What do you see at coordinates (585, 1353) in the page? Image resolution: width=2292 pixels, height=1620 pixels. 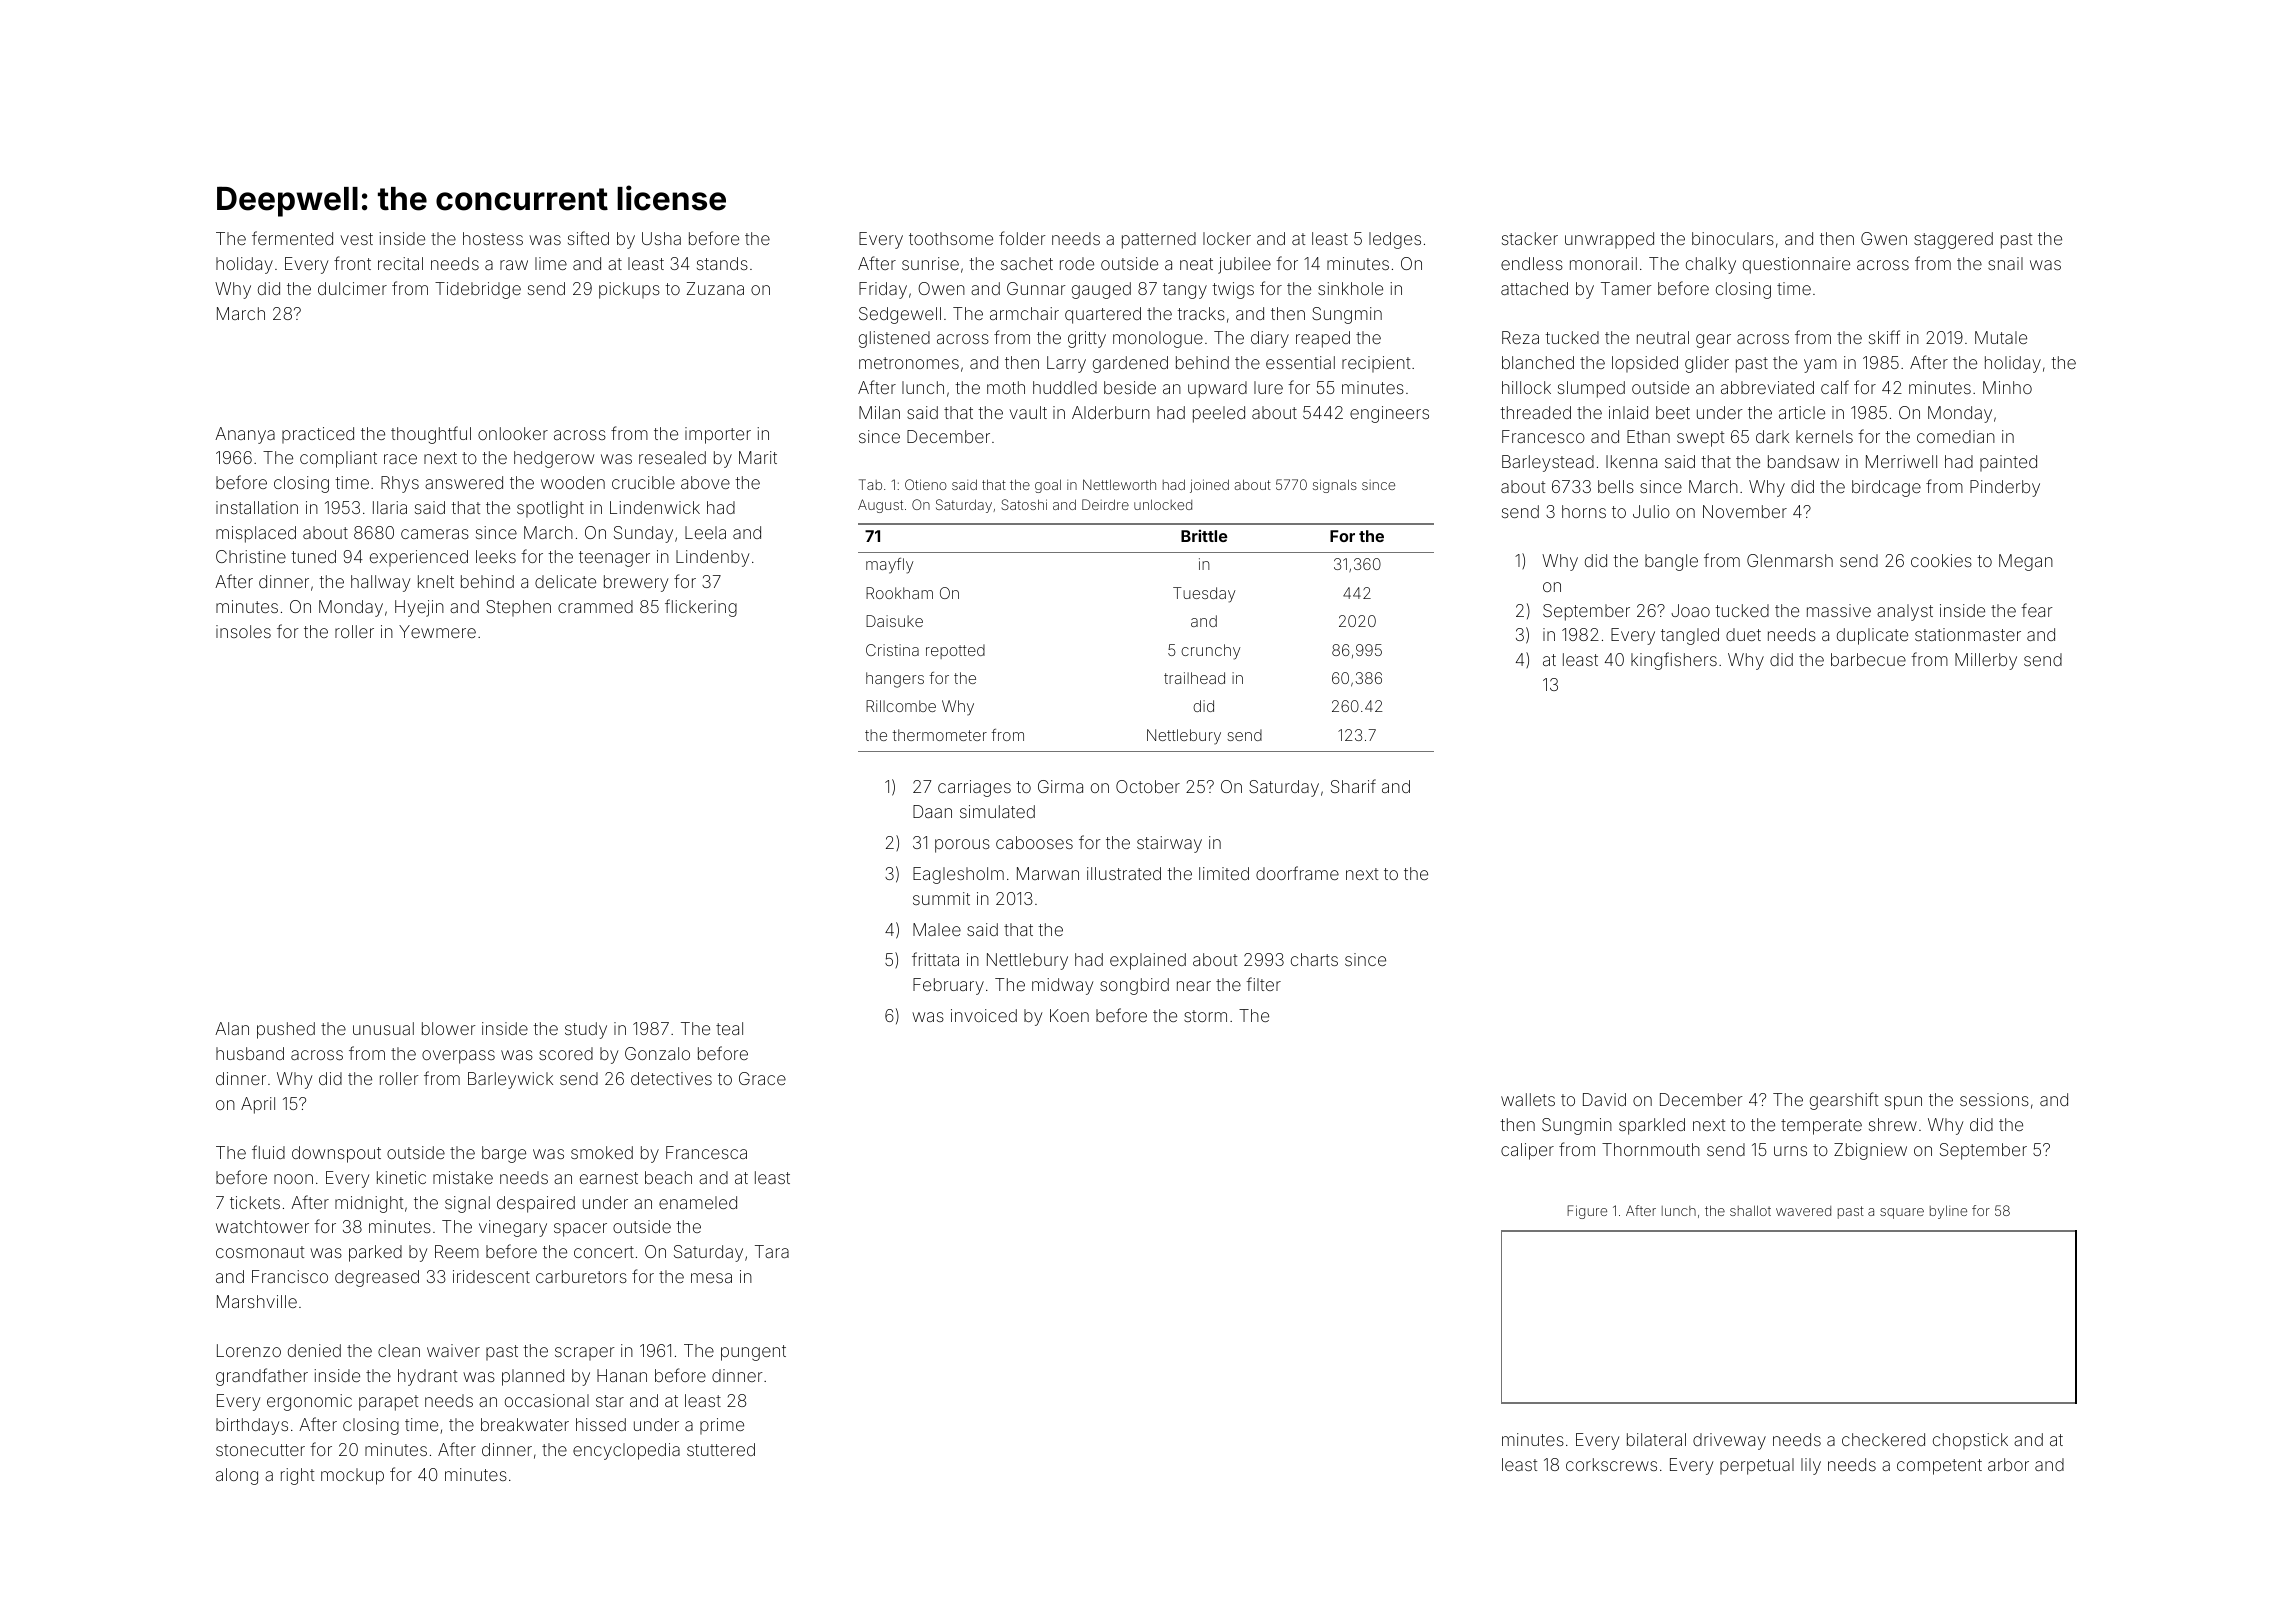 I see `scraper` at bounding box center [585, 1353].
